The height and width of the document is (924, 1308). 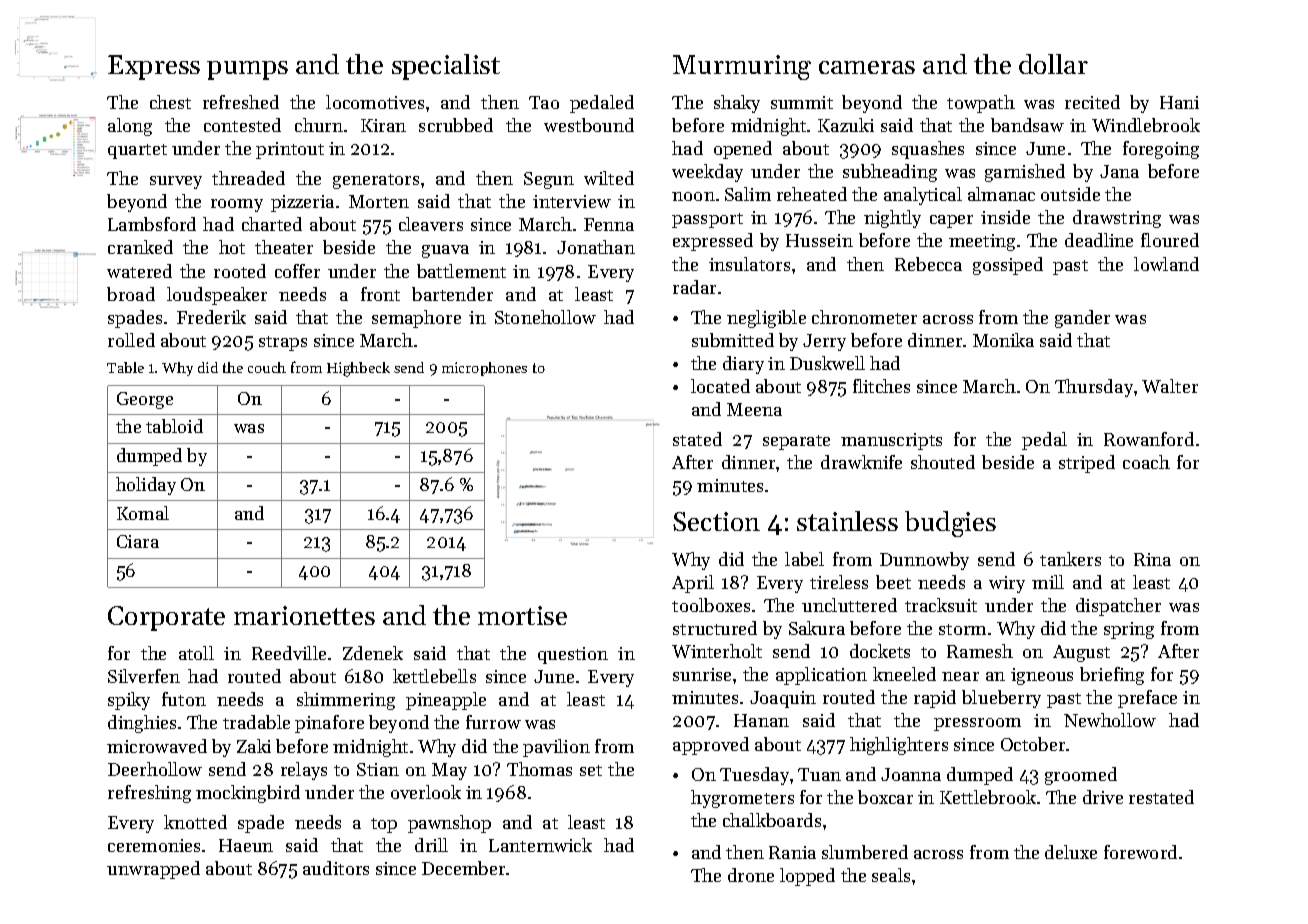 I want to click on seals, so click(x=891, y=875).
